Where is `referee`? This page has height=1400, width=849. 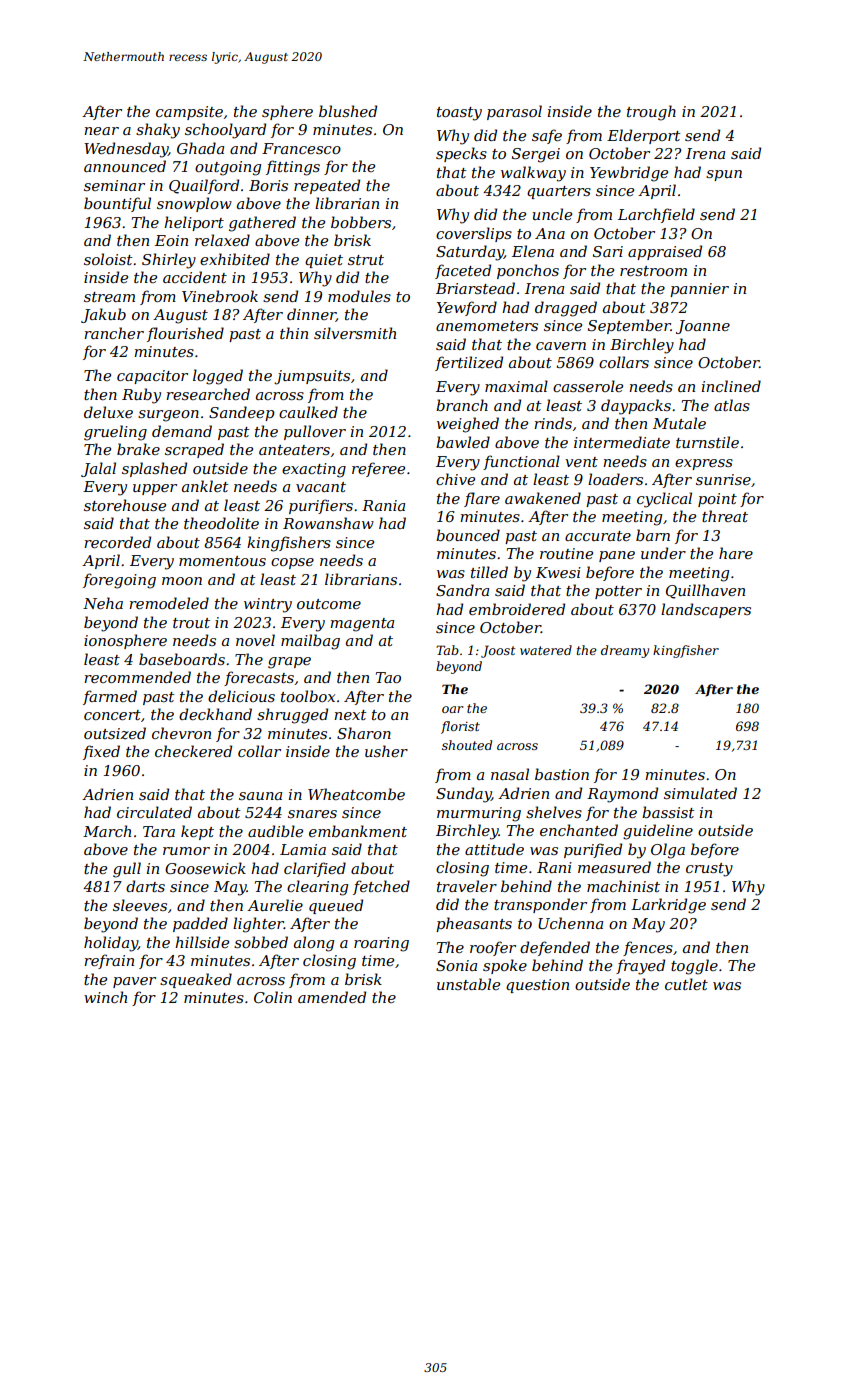
referee is located at coordinates (378, 469).
